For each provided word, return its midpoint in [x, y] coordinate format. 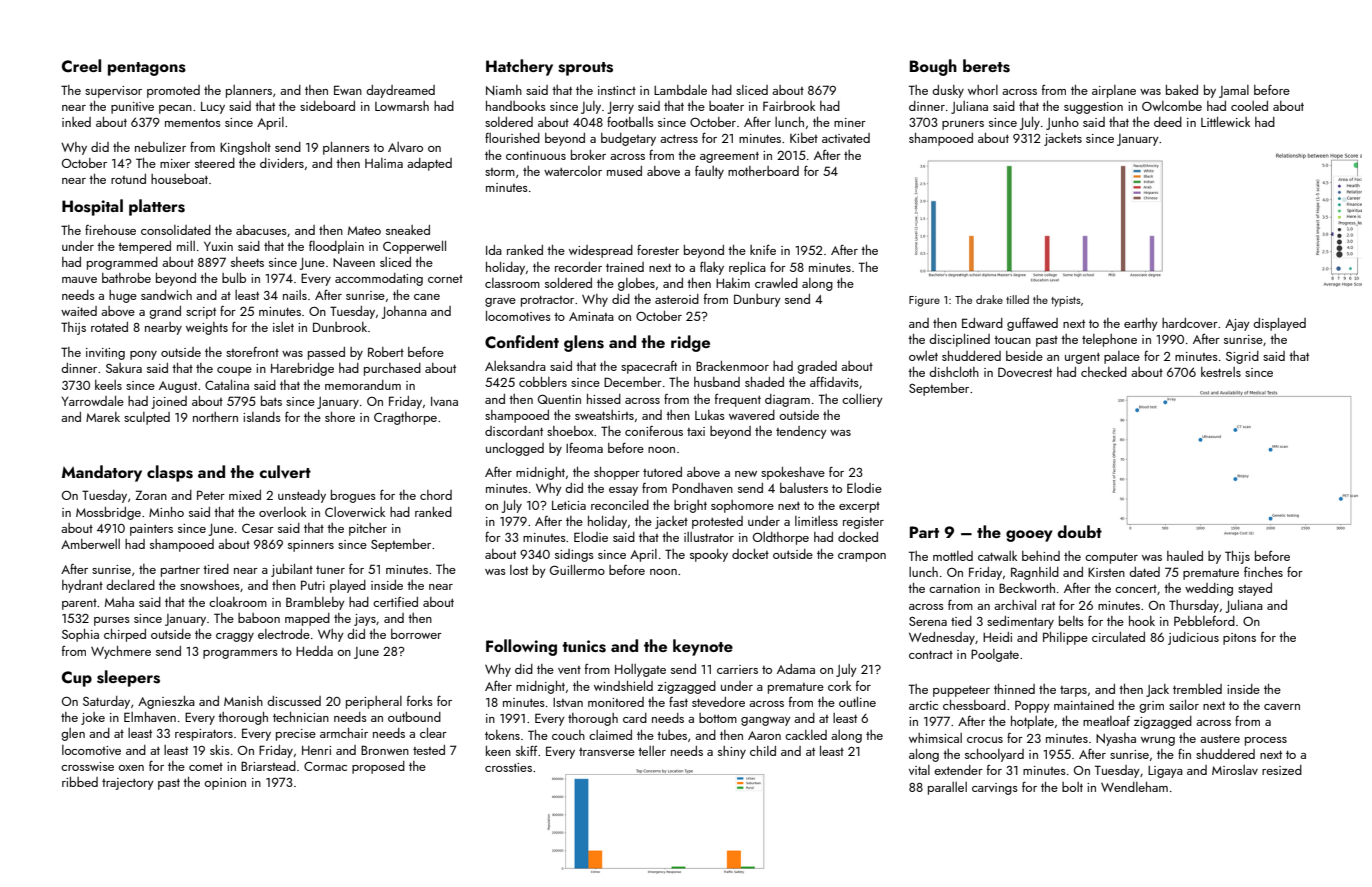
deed [1168, 122]
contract [931, 655]
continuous [536, 155]
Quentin [559, 399]
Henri [316, 750]
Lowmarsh [402, 106]
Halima [384, 163]
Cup [77, 679]
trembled [1197, 689]
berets [986, 66]
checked [1104, 372]
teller [652, 751]
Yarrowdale [92, 401]
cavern [1282, 707]
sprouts [585, 69]
